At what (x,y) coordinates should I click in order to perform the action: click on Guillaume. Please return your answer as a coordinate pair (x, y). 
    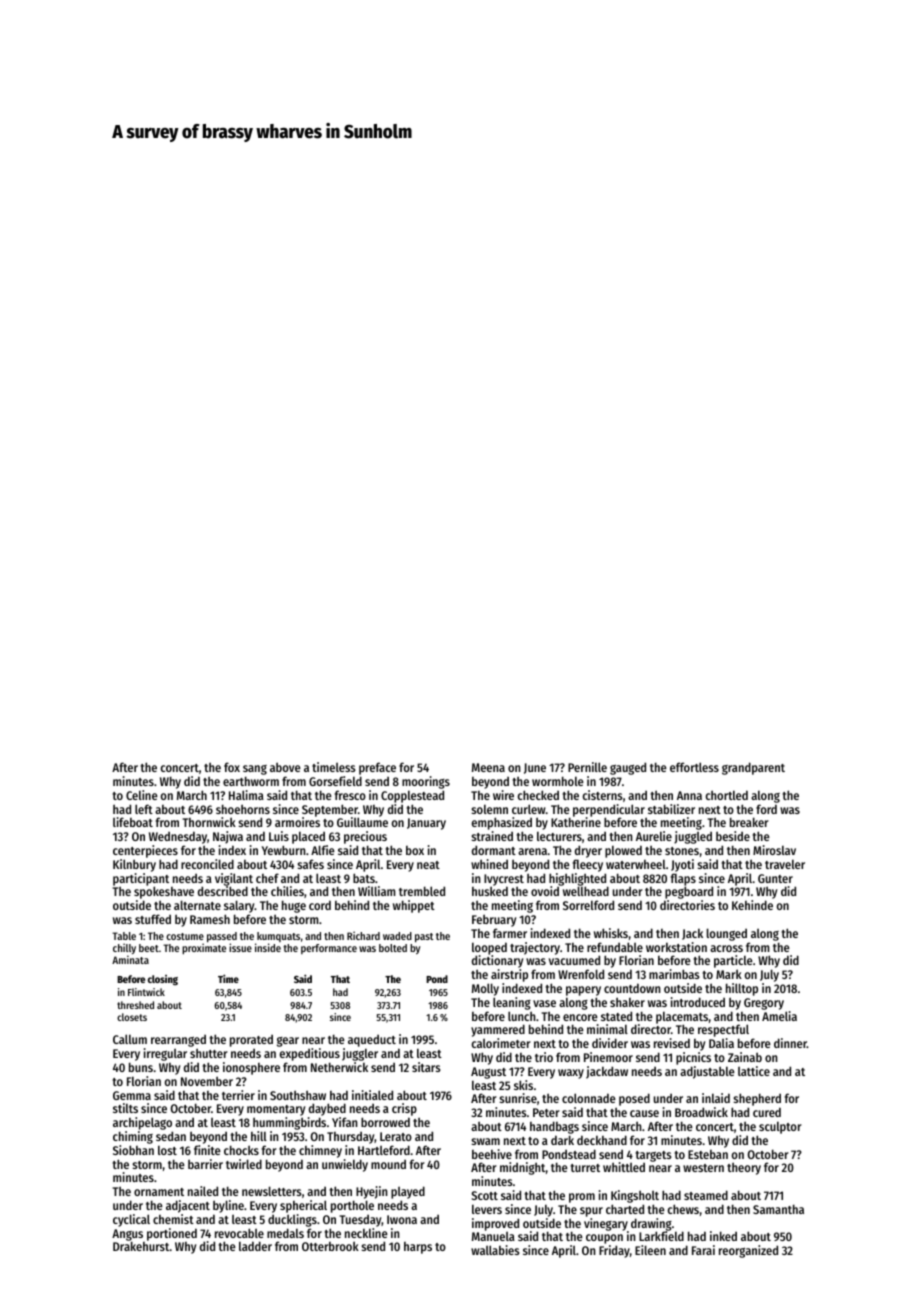
    Looking at the image, I should click on (362, 822).
